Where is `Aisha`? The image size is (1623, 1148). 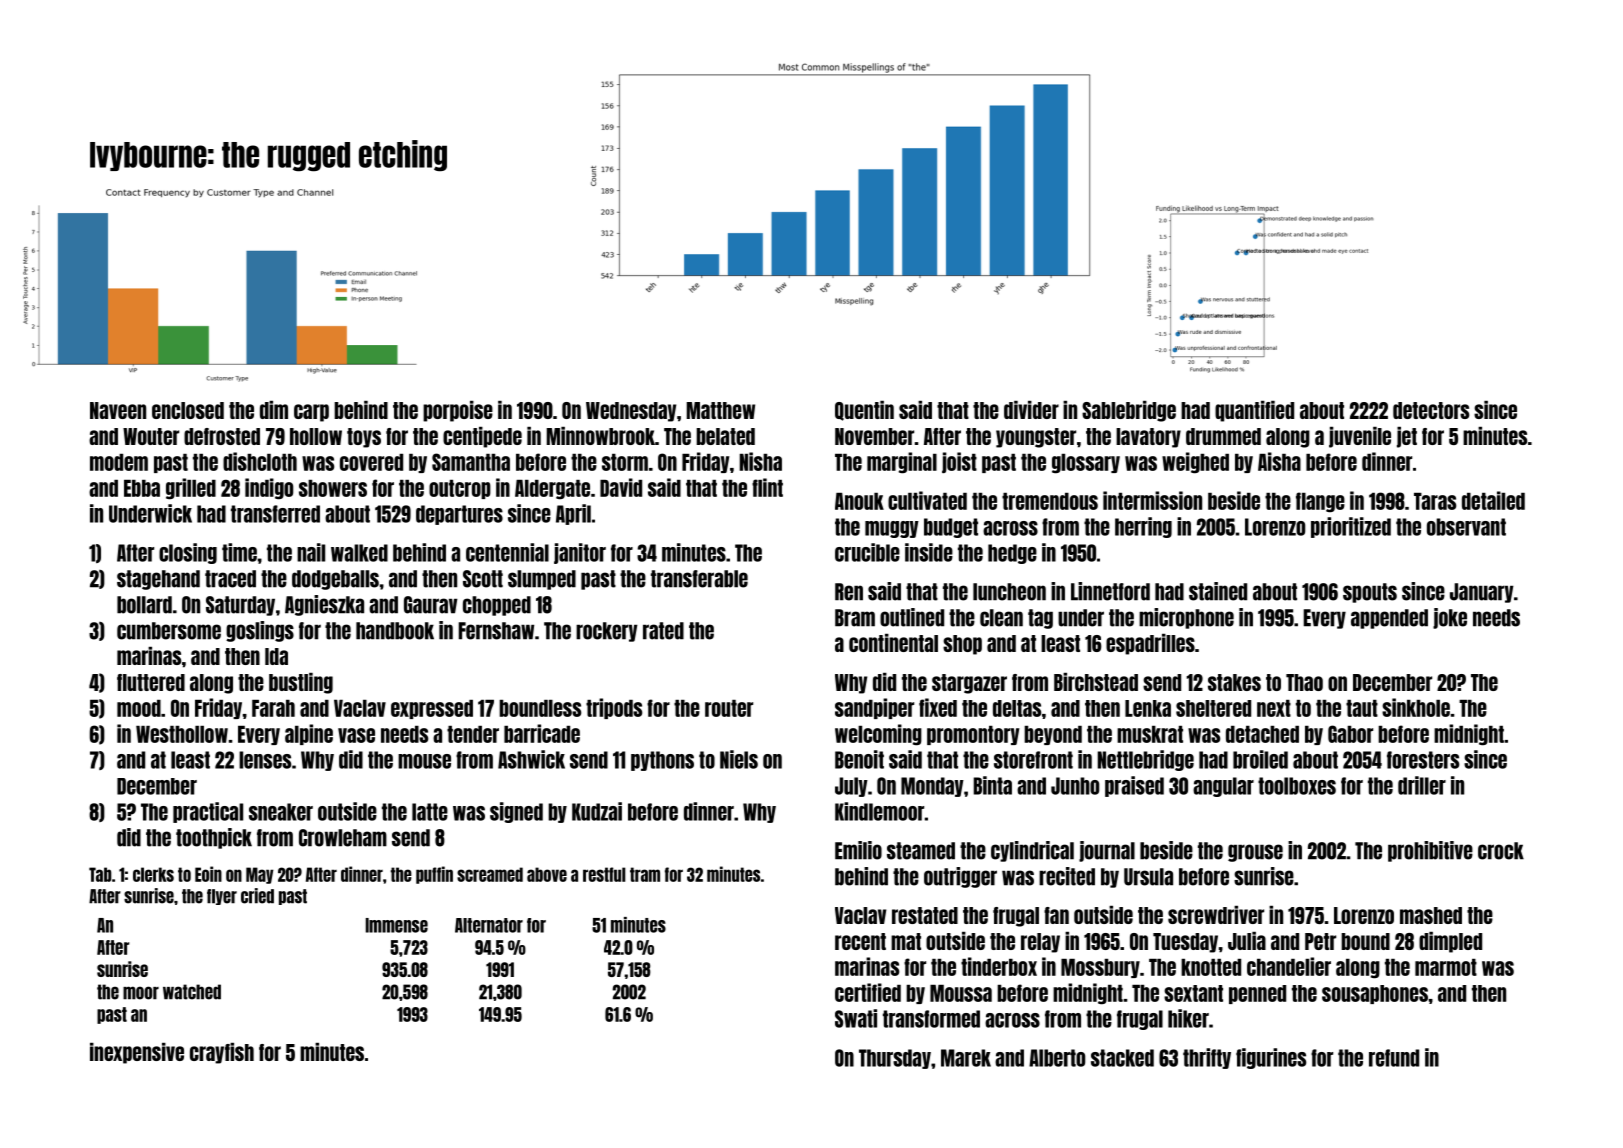 Aisha is located at coordinates (1279, 461).
